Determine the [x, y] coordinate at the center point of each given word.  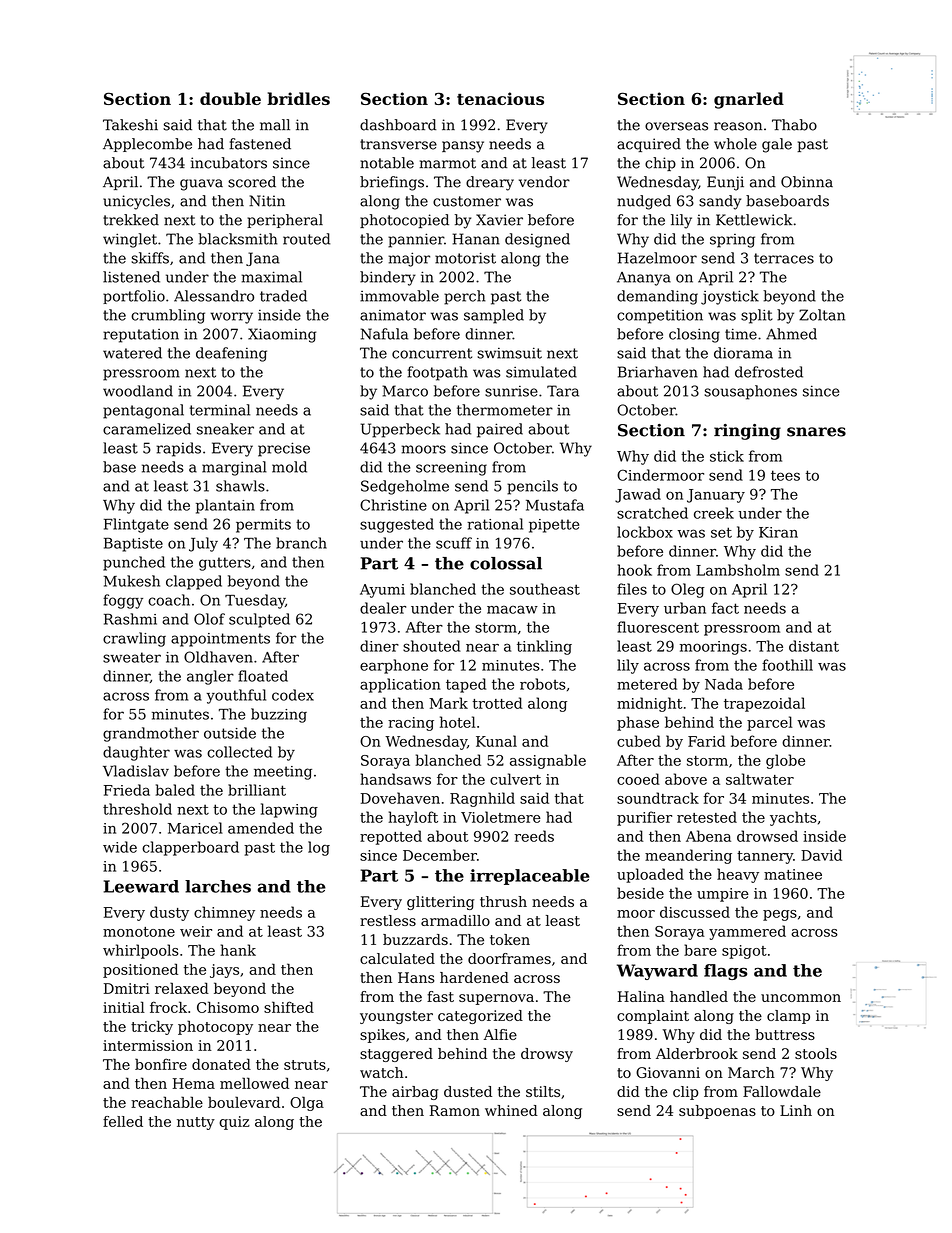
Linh [796, 1110]
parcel [770, 723]
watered [132, 353]
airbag [415, 1093]
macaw [512, 609]
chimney [224, 913]
